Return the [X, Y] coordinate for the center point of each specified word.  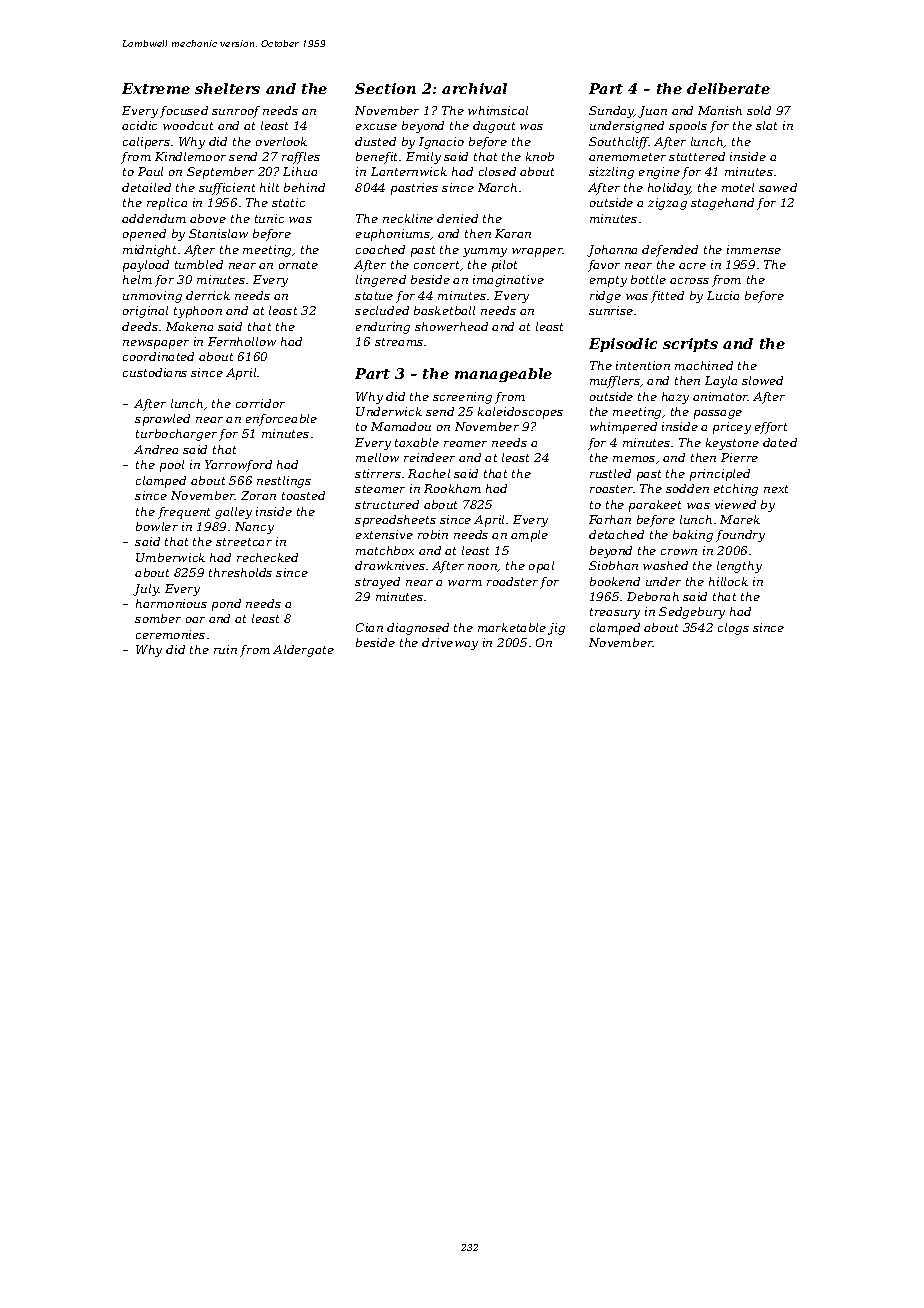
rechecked [267, 557]
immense [754, 249]
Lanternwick [409, 171]
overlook [281, 141]
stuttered [697, 156]
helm [137, 279]
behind [304, 187]
